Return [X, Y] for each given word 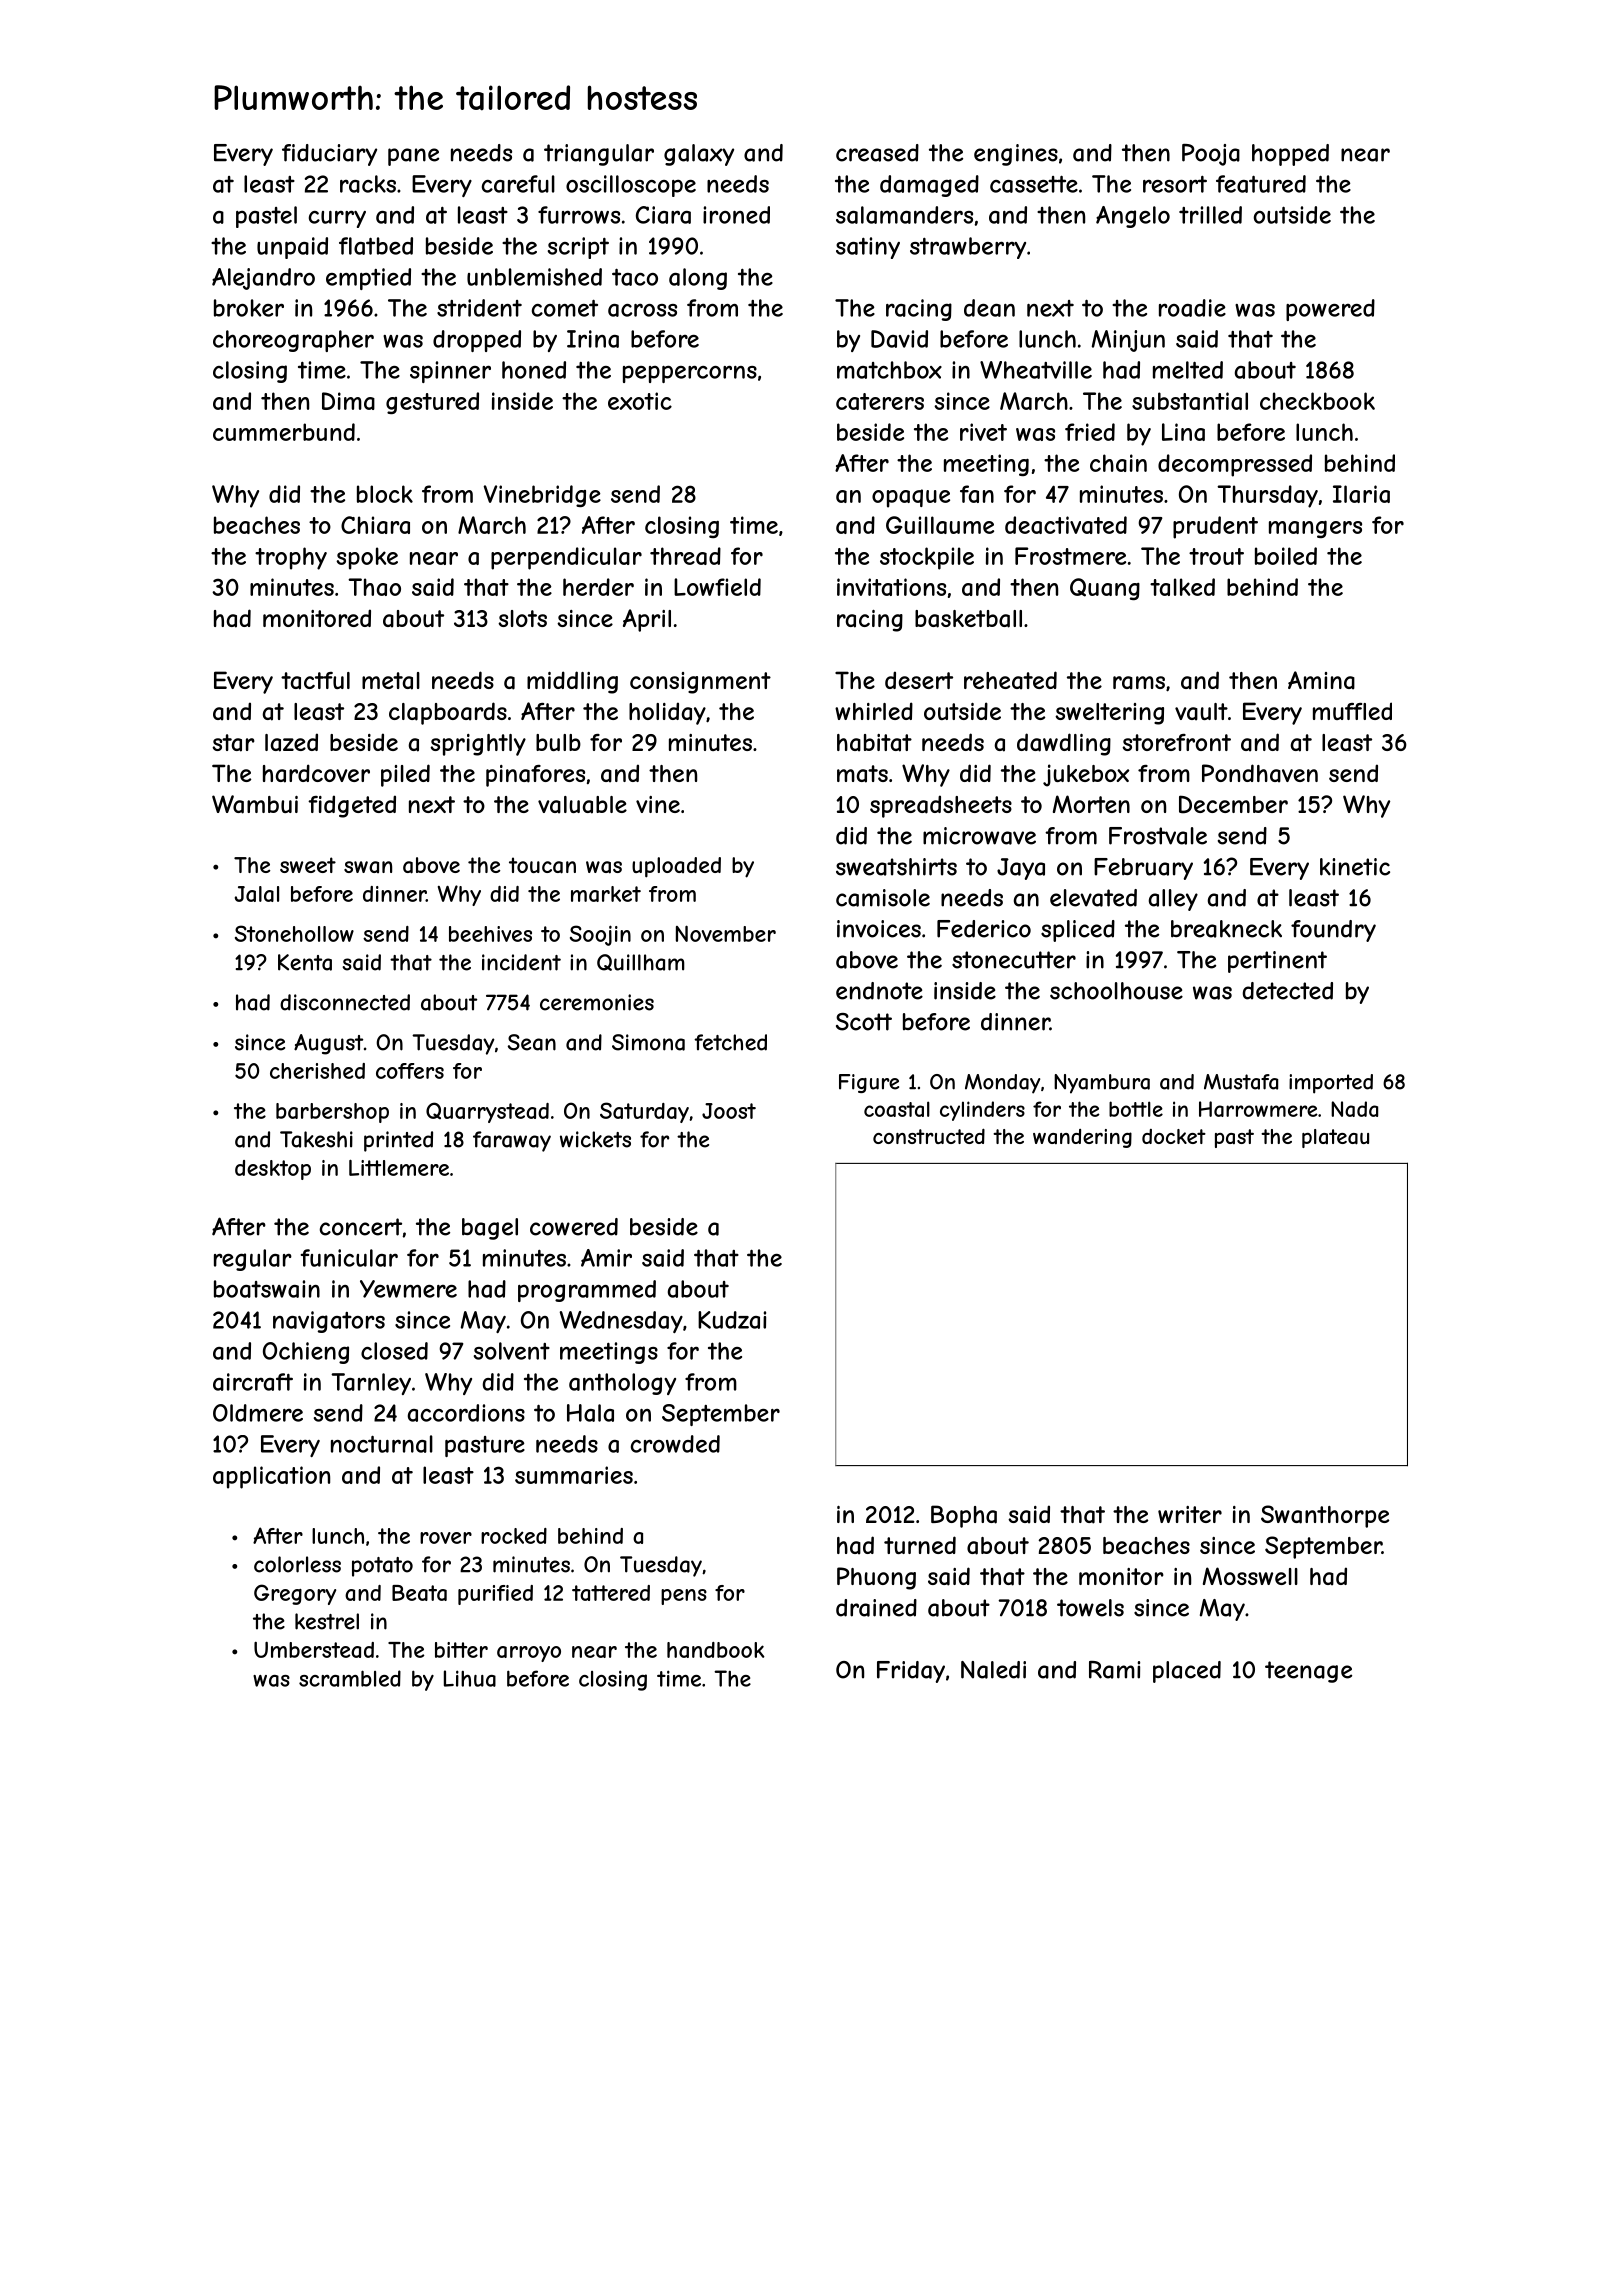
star [233, 743]
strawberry [968, 248]
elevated [1093, 898]
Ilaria [1361, 494]
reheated [1010, 680]
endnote [879, 991]
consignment [700, 683]
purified [495, 1595]
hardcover [316, 773]
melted [1188, 370]
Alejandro [263, 279]
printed [398, 1141]
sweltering [1109, 714]
